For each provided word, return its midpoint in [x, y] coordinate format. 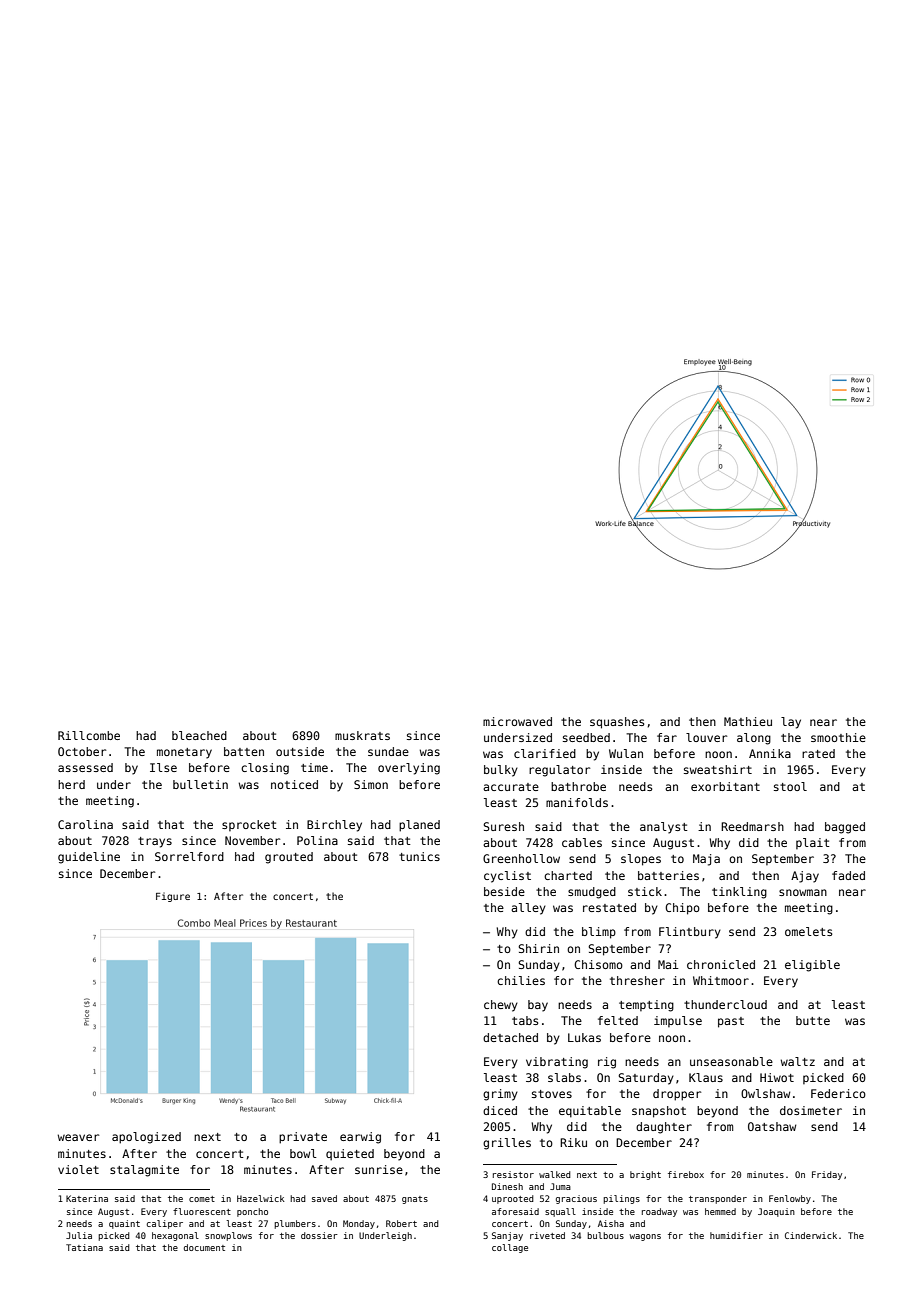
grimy [500, 1095]
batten [244, 751]
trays [155, 842]
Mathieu [748, 721]
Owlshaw [765, 1093]
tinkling [739, 893]
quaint [124, 1224]
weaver [78, 1137]
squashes [617, 723]
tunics [419, 856]
